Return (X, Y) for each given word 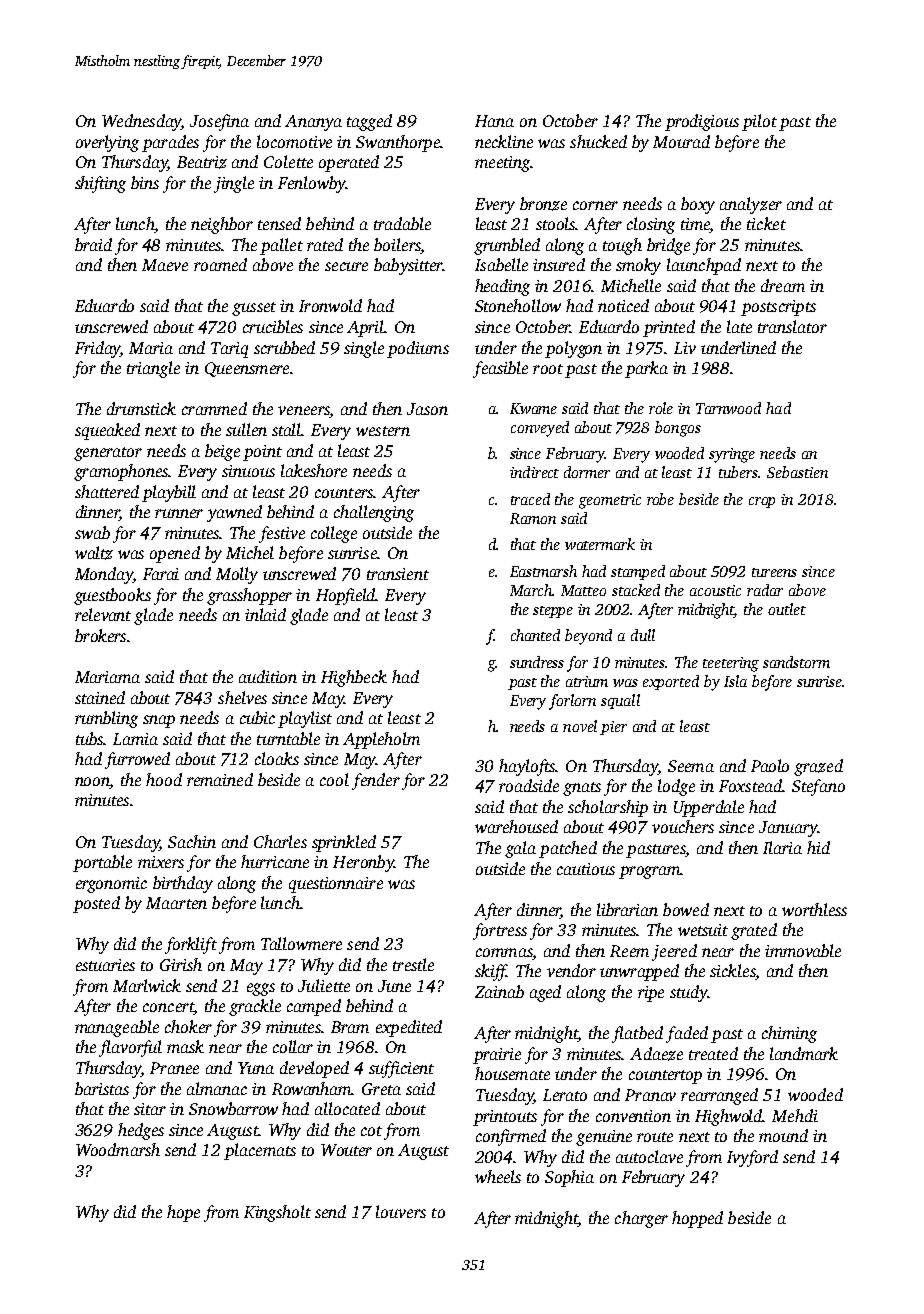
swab (92, 532)
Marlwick (147, 985)
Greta (381, 1089)
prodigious (702, 122)
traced (530, 499)
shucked (598, 141)
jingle (234, 184)
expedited (409, 1028)
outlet (787, 609)
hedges (141, 1131)
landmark (804, 1053)
